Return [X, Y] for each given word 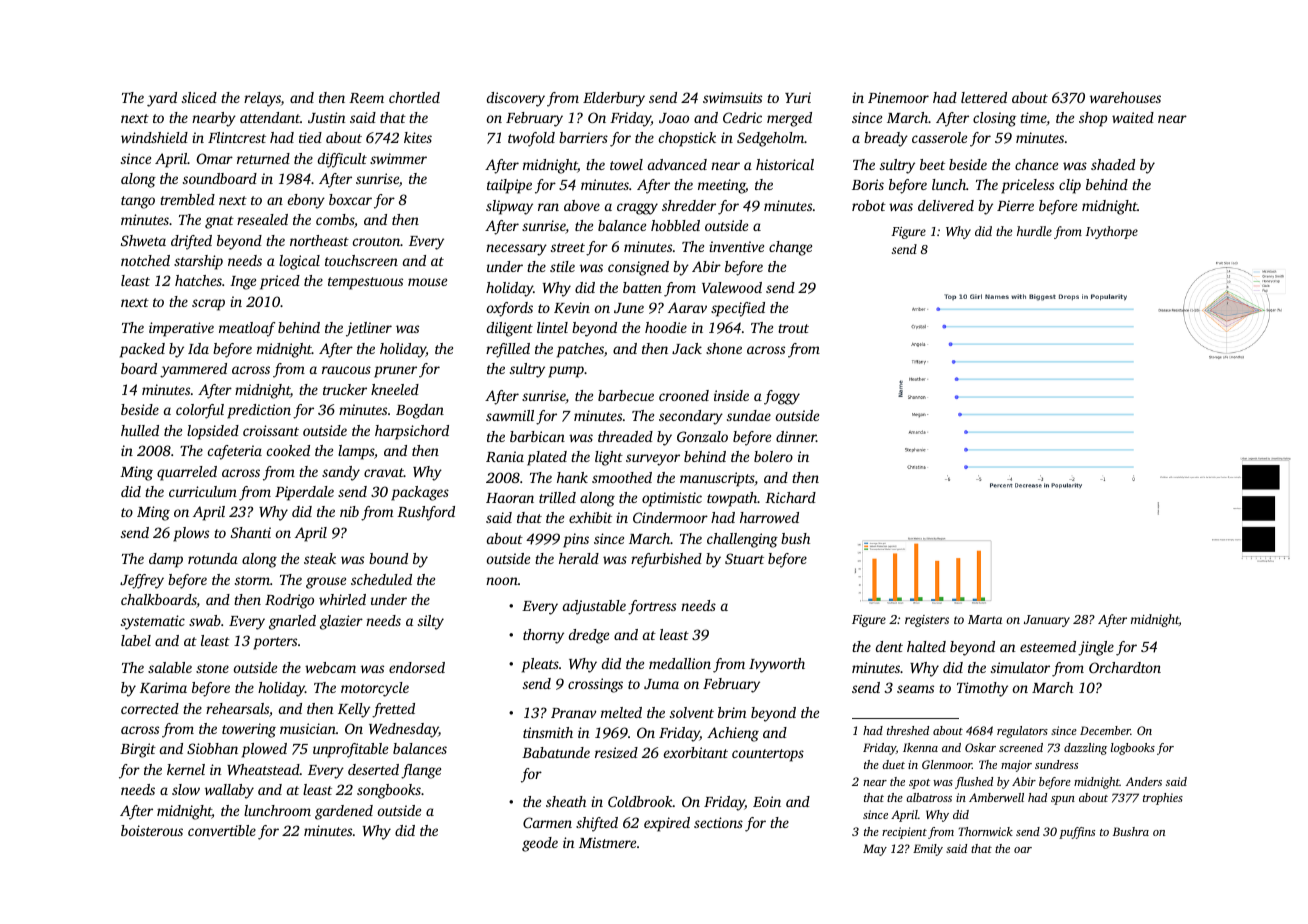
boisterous [152, 830]
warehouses [1125, 97]
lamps [356, 452]
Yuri [798, 97]
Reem [366, 98]
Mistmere [607, 842]
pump [566, 372]
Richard [790, 497]
